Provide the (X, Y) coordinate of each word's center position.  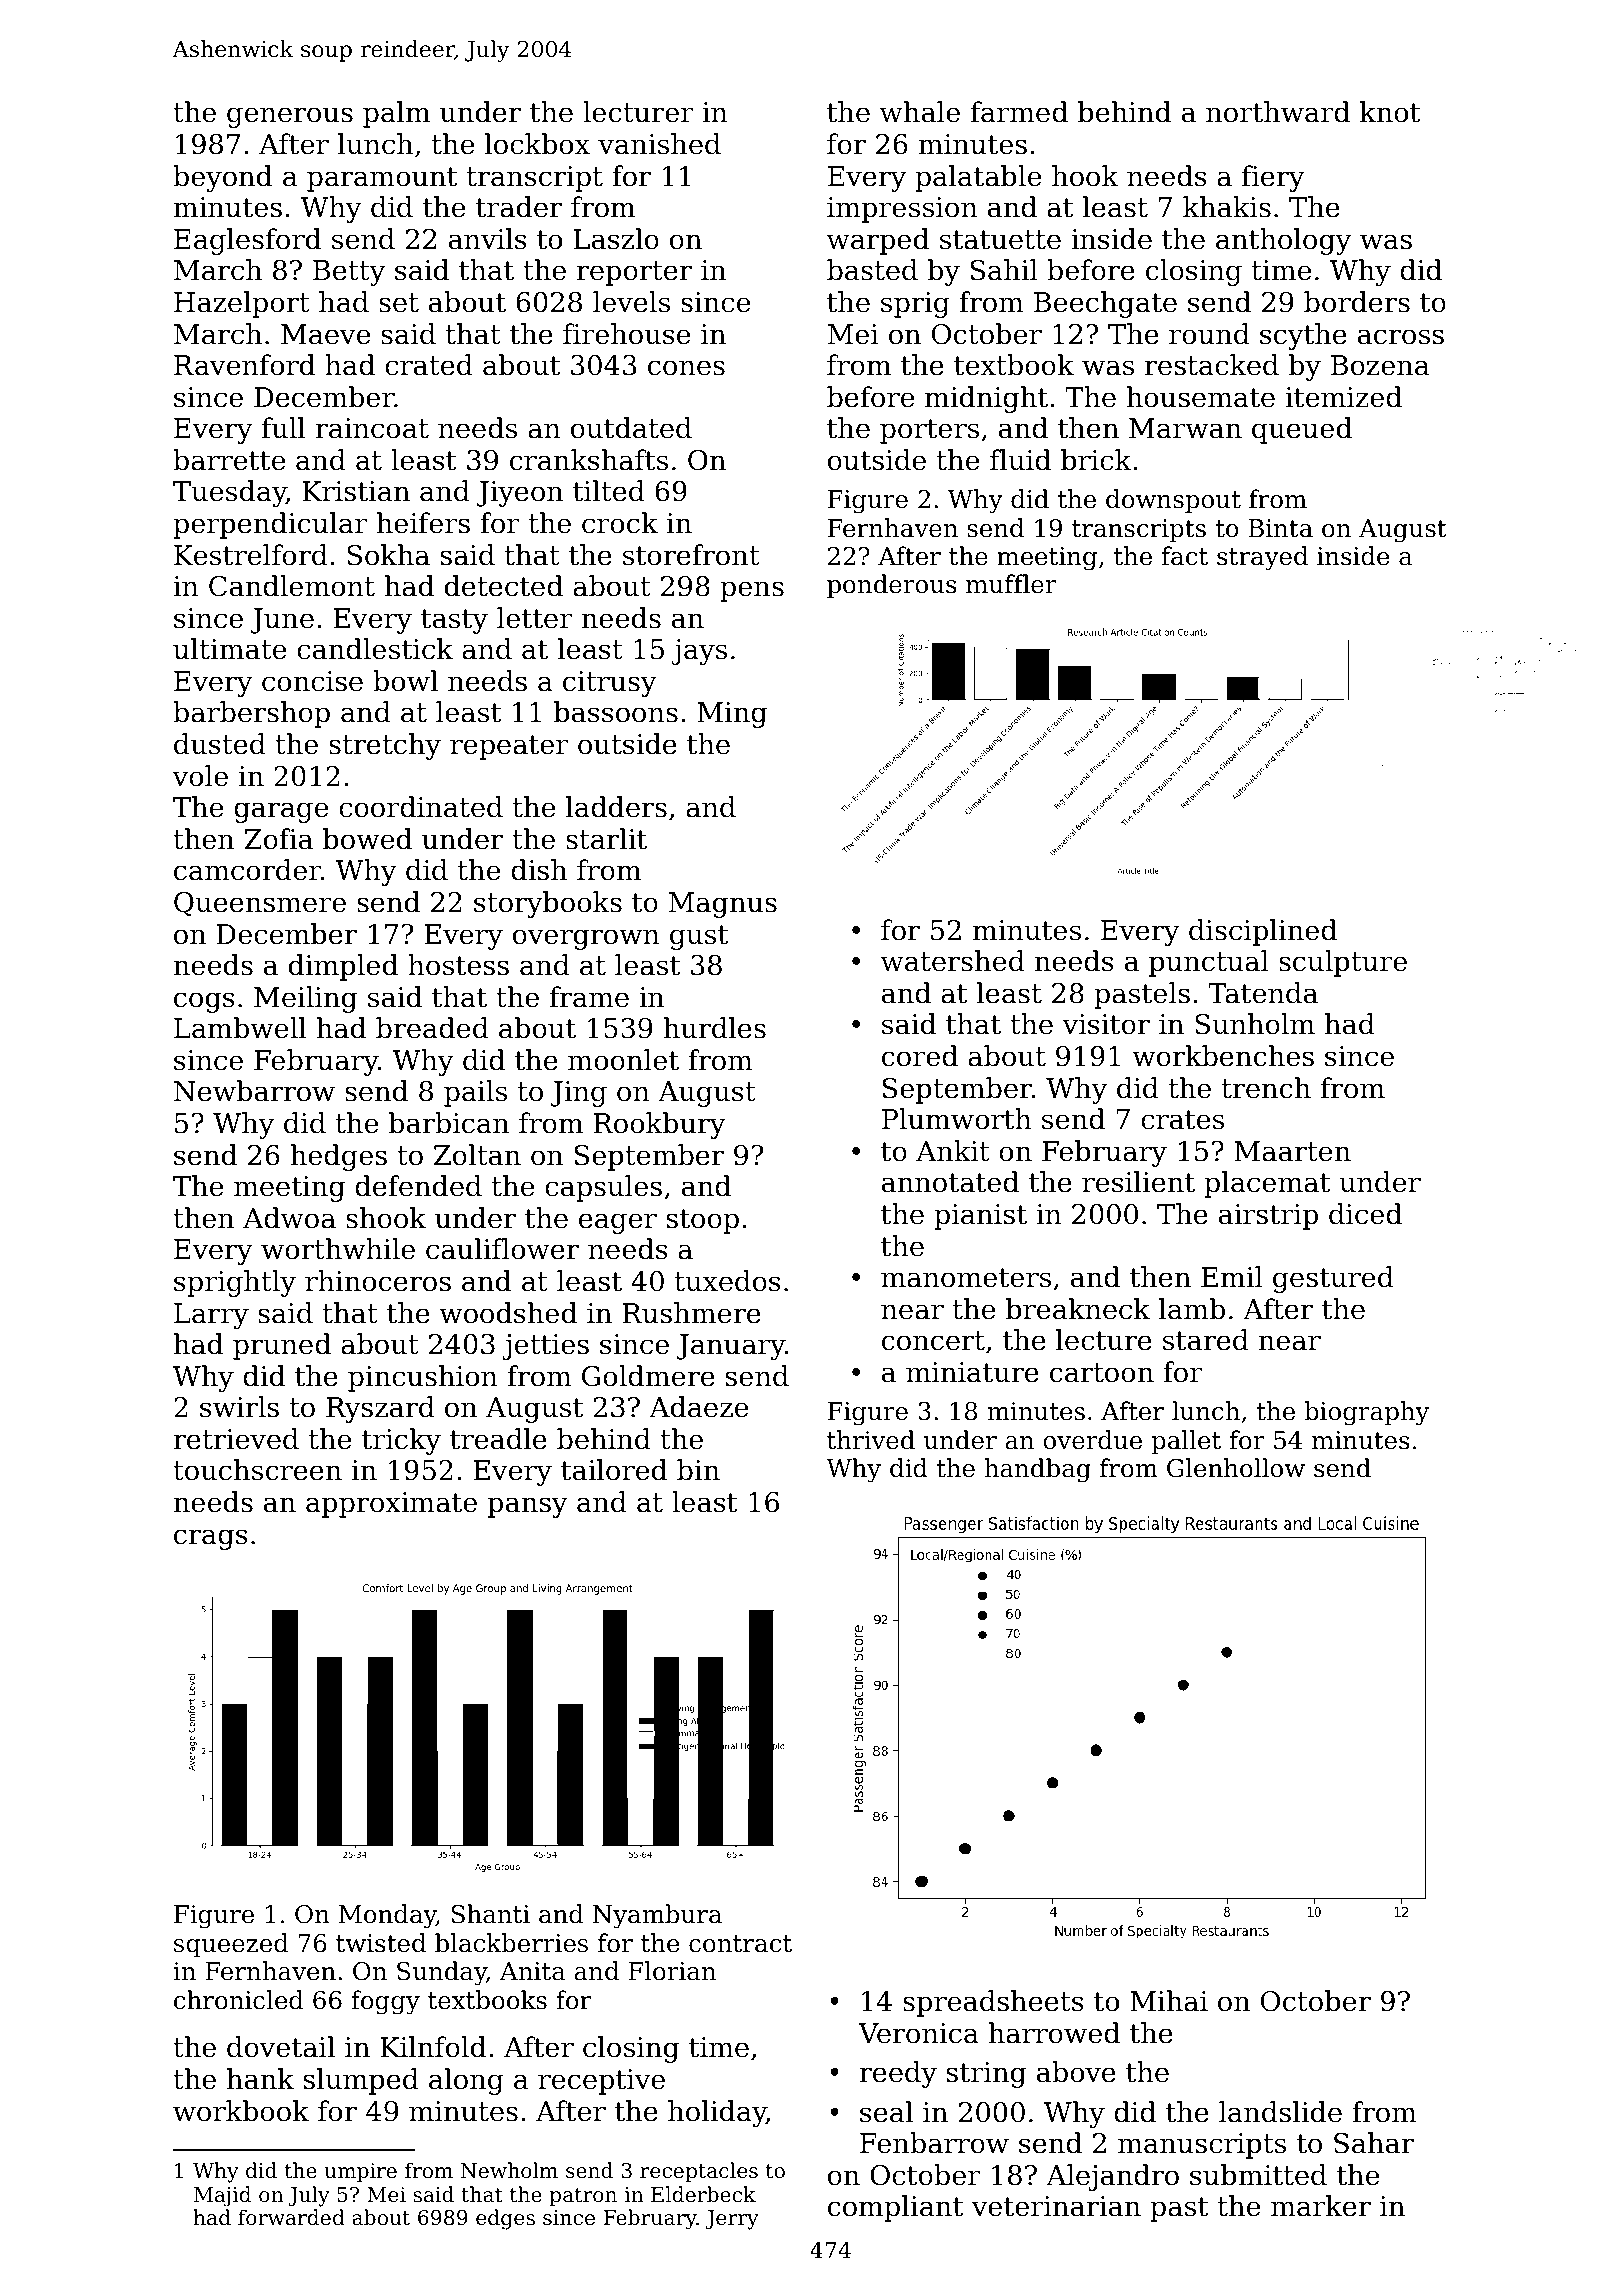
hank (260, 2079)
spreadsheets (993, 2003)
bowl (405, 681)
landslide (1280, 2112)
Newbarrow (254, 1091)
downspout (1173, 501)
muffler (1011, 584)
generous (290, 117)
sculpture (1343, 963)
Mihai (1169, 2001)
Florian (672, 1971)
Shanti (491, 1914)
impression (902, 210)
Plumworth (957, 1119)
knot (1390, 112)
